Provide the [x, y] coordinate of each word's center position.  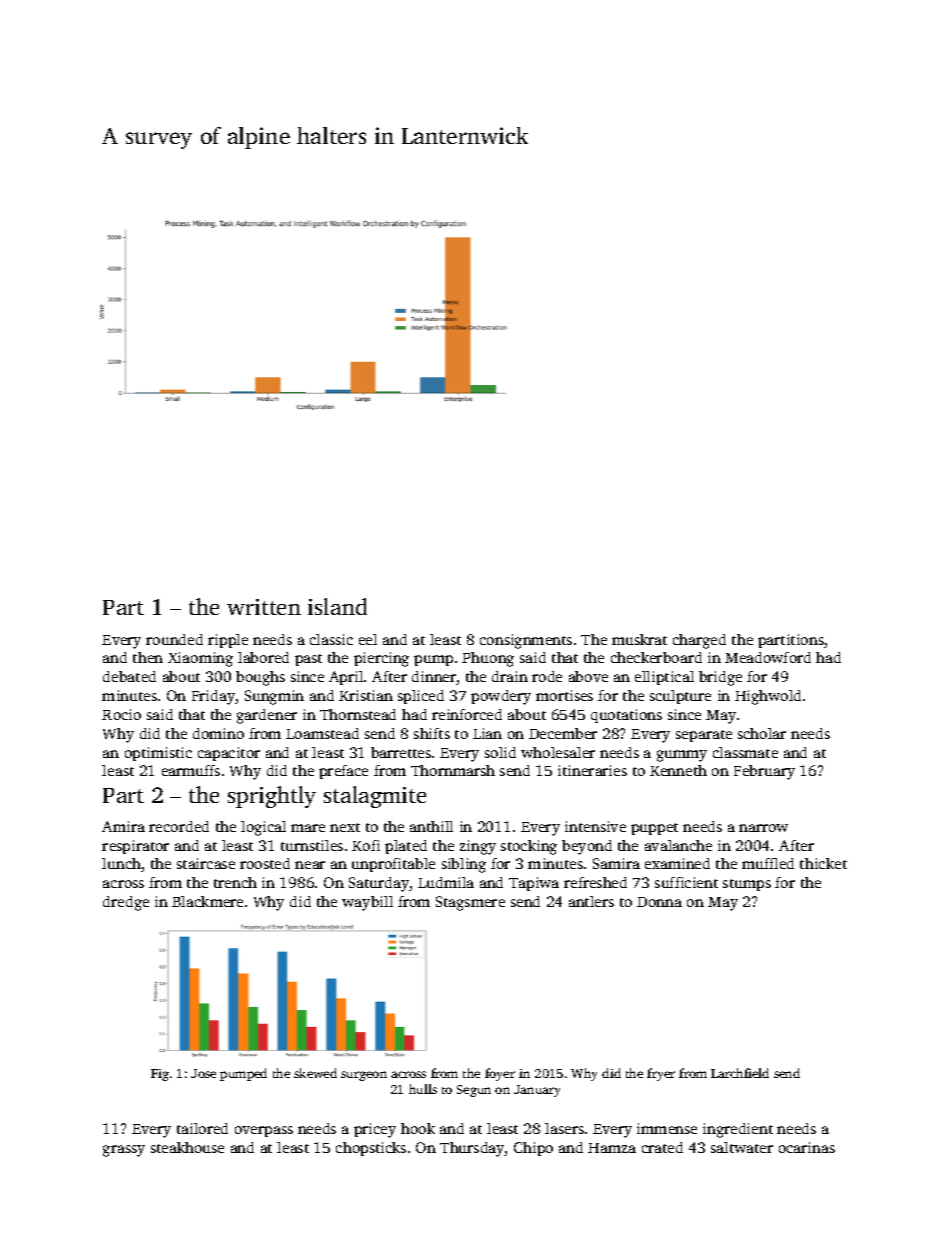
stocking [529, 847]
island [337, 606]
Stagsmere [470, 903]
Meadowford [768, 657]
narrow [763, 828]
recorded [179, 826]
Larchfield [740, 1073]
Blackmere [207, 901]
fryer [661, 1074]
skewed [315, 1073]
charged [699, 641]
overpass [264, 1131]
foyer [500, 1074]
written [264, 607]
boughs [260, 678]
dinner [434, 678]
